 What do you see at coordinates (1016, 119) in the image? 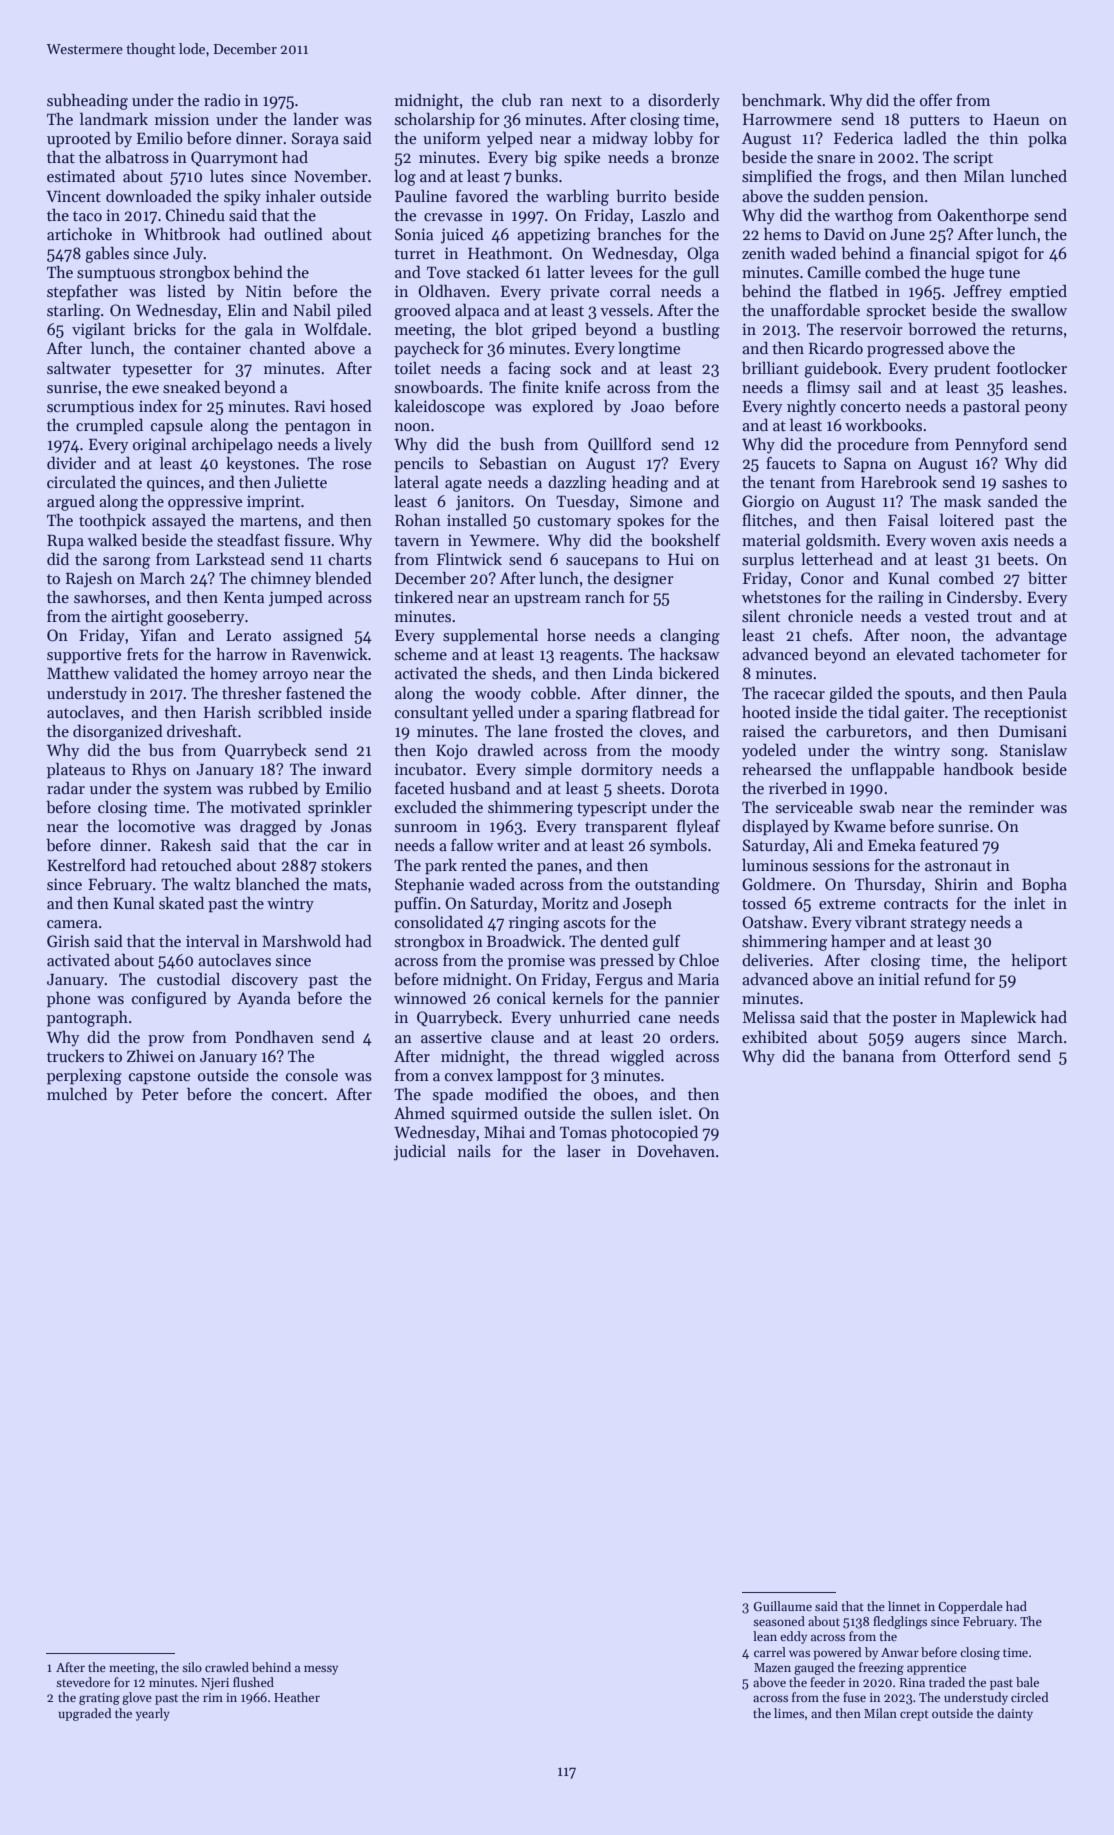
I see `Haeun` at bounding box center [1016, 119].
